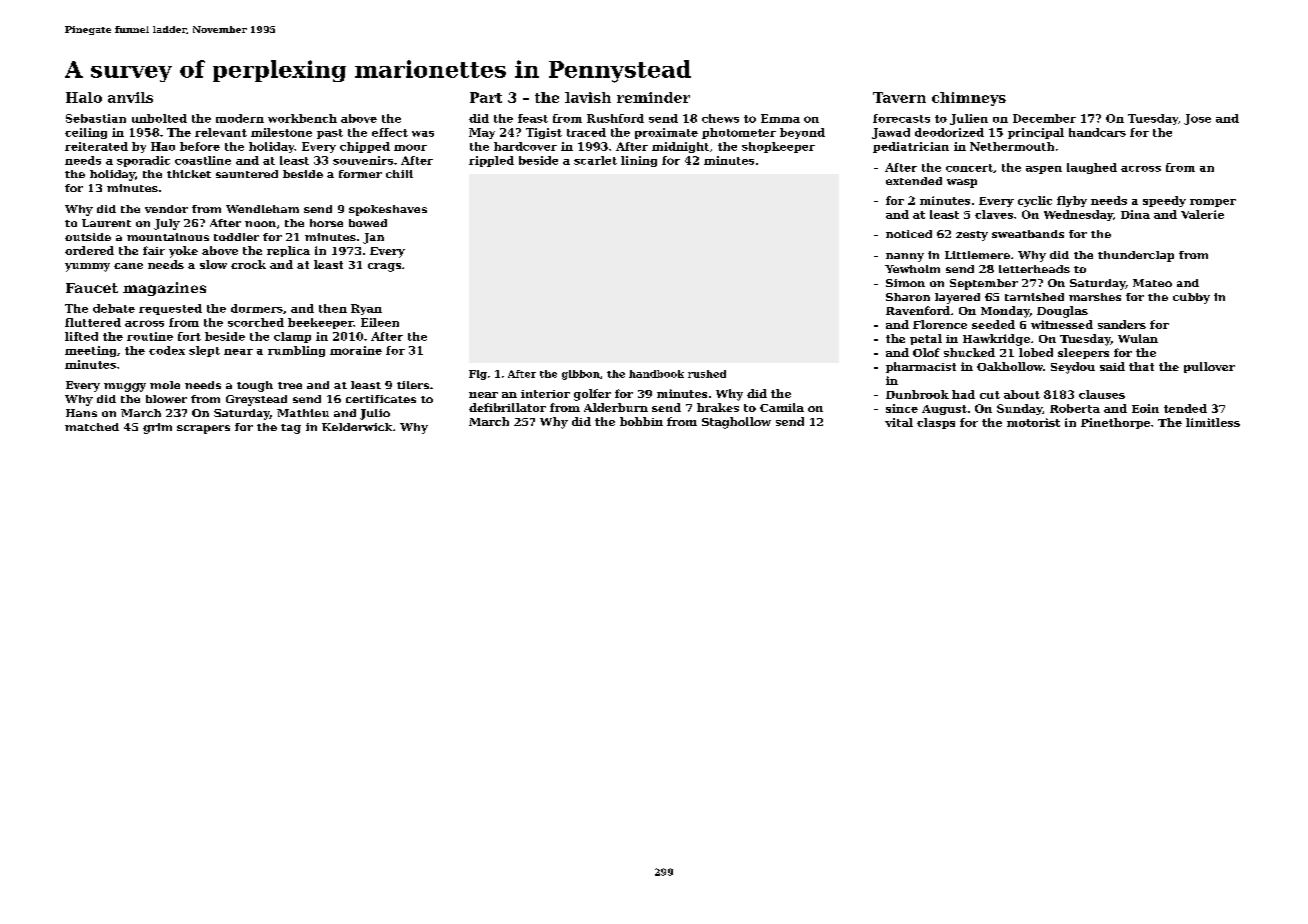 The image size is (1308, 924). I want to click on toddler, so click(236, 237).
